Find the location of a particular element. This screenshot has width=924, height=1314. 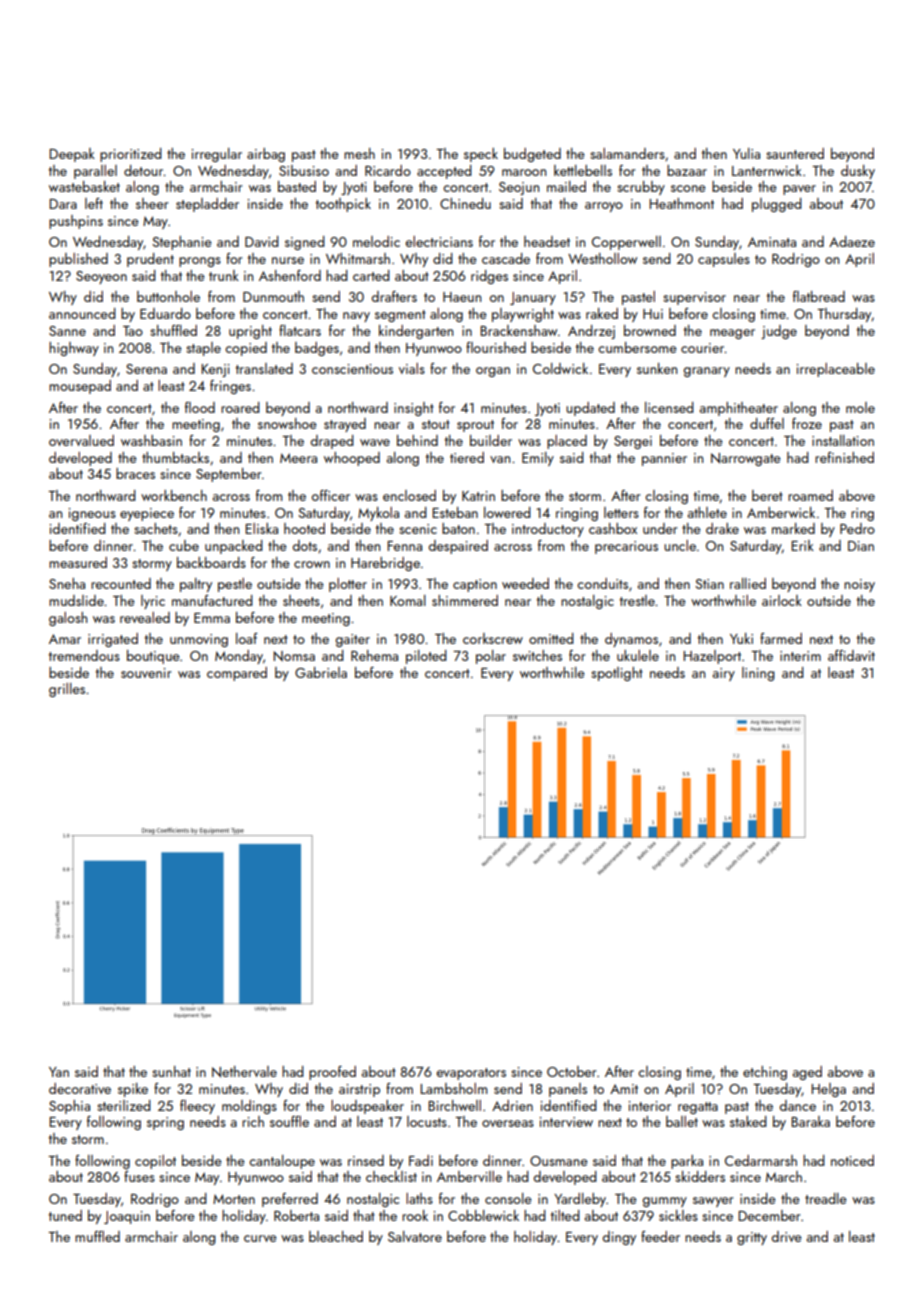

dingy is located at coordinates (619, 1238).
